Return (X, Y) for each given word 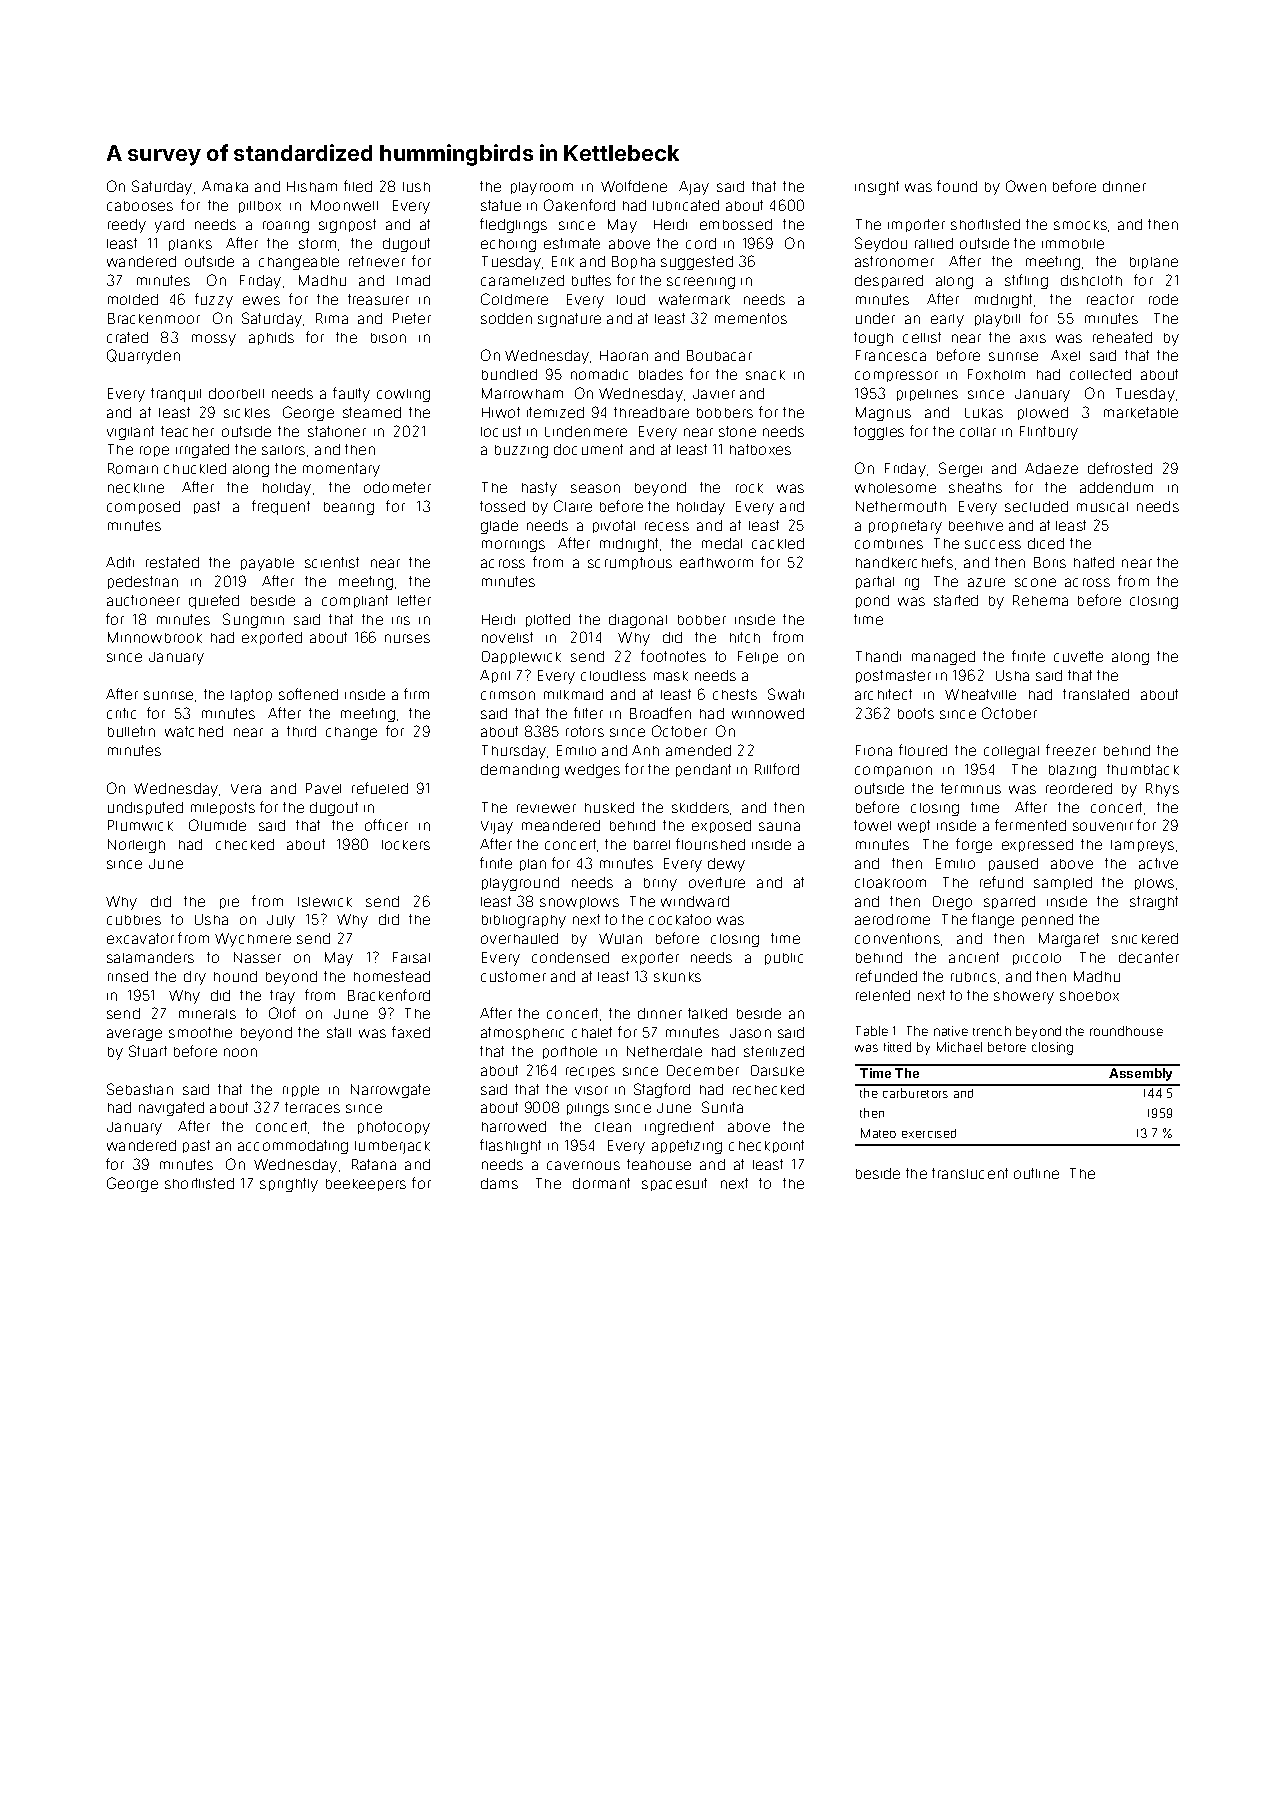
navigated (171, 1109)
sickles (247, 413)
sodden (506, 318)
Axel (1065, 355)
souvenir (1103, 826)
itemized (555, 412)
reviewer (546, 808)
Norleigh (136, 846)
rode (1163, 299)
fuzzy (214, 300)
